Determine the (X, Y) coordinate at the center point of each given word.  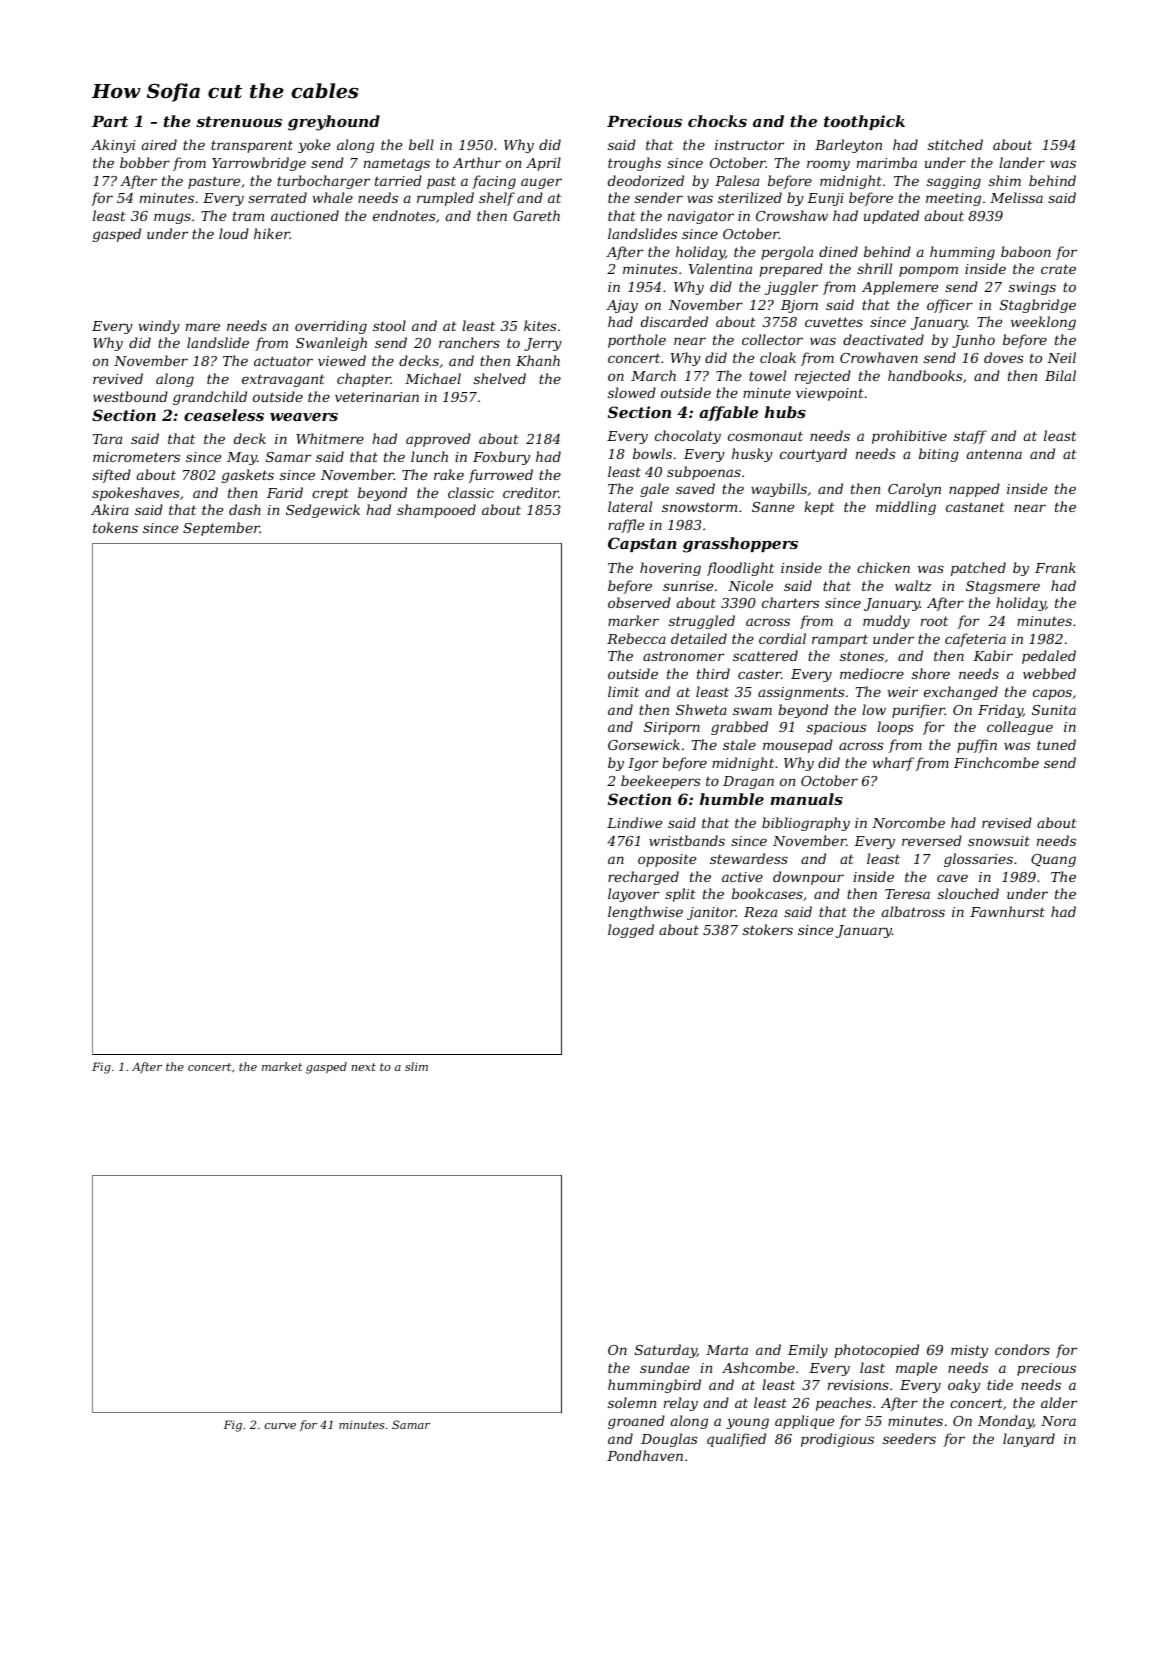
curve (280, 1426)
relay (681, 1404)
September (221, 529)
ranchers (469, 342)
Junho (973, 341)
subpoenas (704, 473)
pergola (787, 253)
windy (159, 327)
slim (416, 1066)
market (282, 1066)
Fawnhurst (1007, 911)
